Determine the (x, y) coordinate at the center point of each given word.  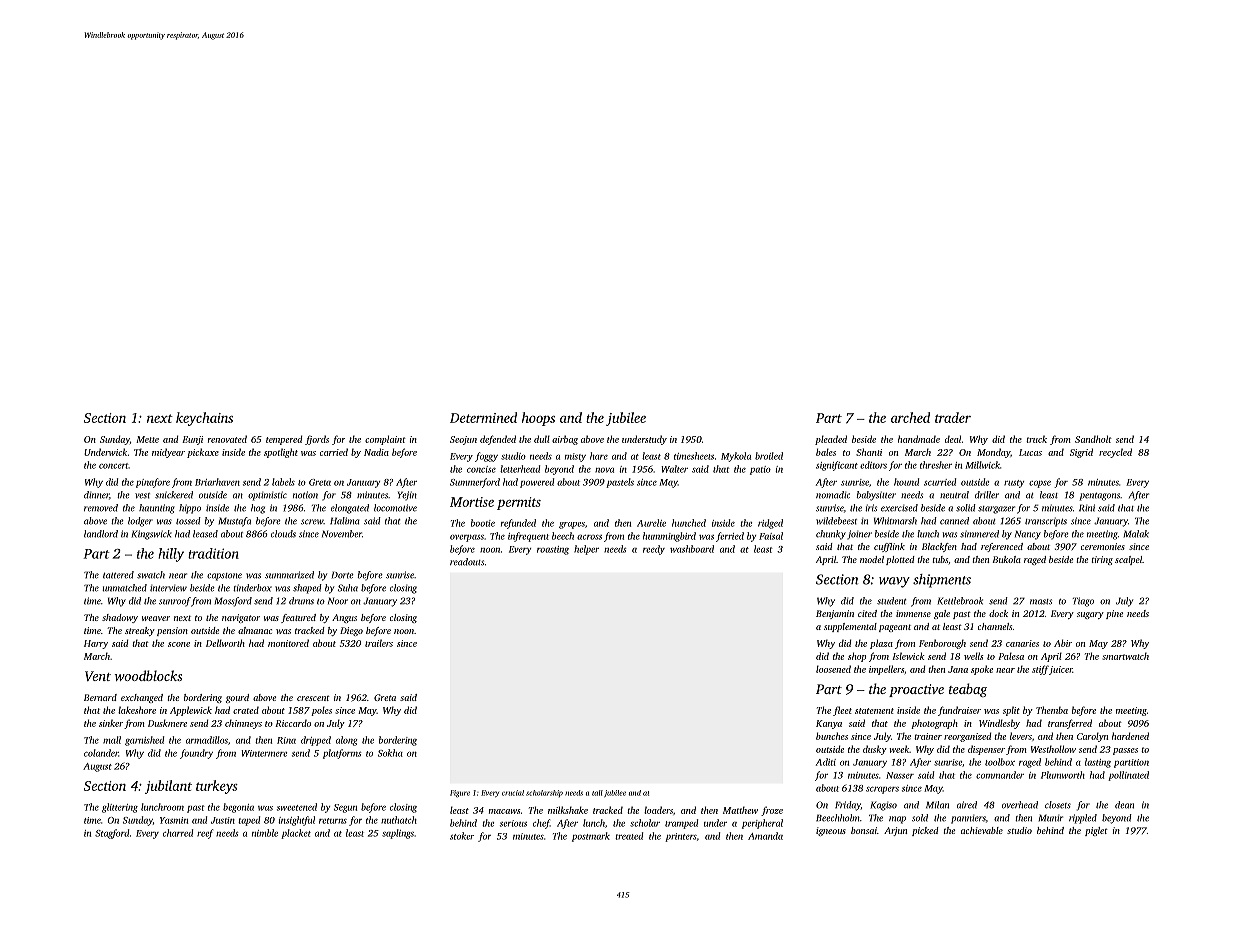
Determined (483, 417)
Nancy (1028, 535)
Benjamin (835, 614)
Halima (345, 521)
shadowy (120, 618)
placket (296, 834)
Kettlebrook (960, 601)
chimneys (243, 724)
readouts (467, 562)
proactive (916, 690)
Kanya (829, 724)
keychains (204, 419)
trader (953, 417)
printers (681, 837)
